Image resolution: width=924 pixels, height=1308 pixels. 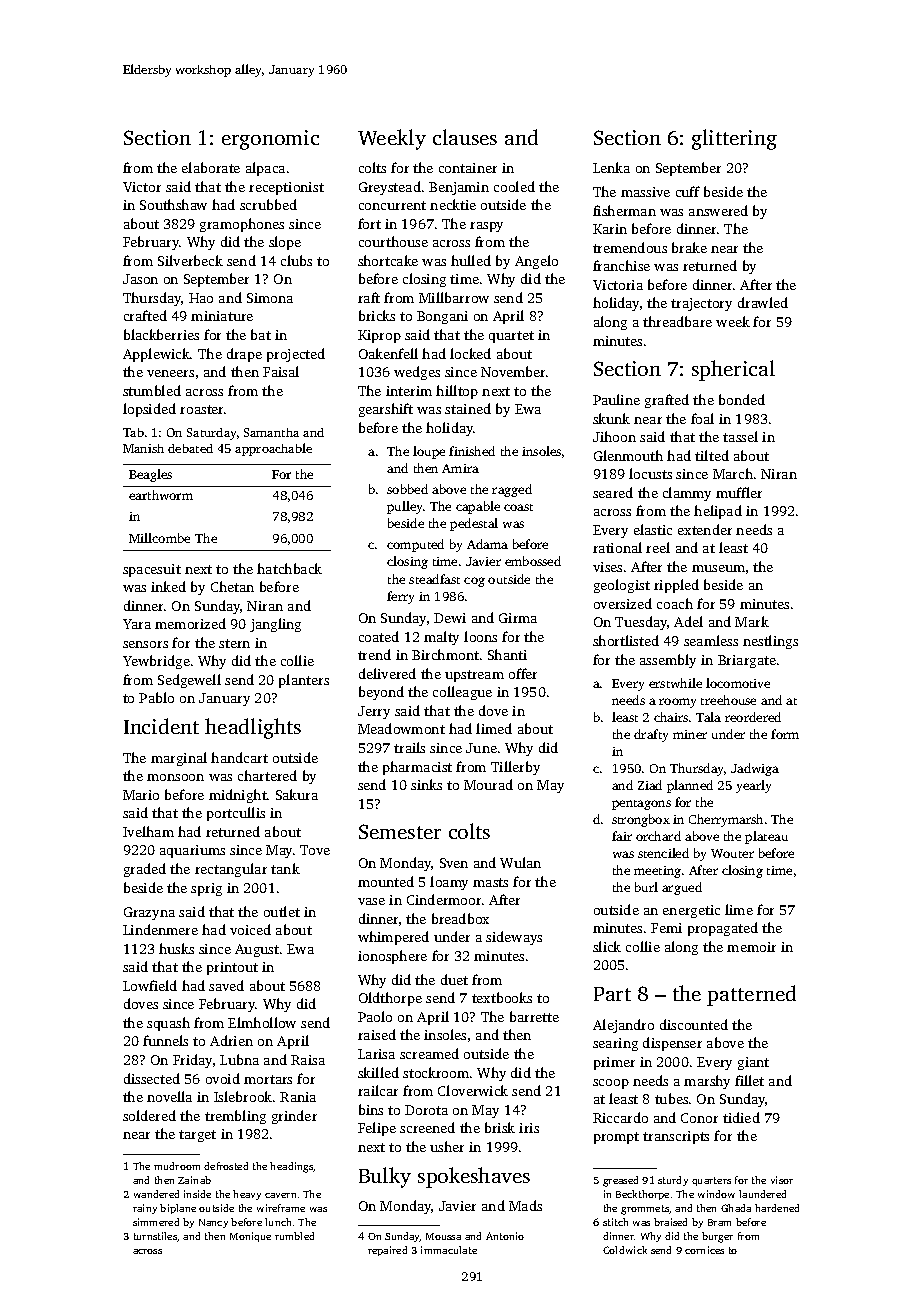 What do you see at coordinates (152, 570) in the image?
I see `spacesuit` at bounding box center [152, 570].
